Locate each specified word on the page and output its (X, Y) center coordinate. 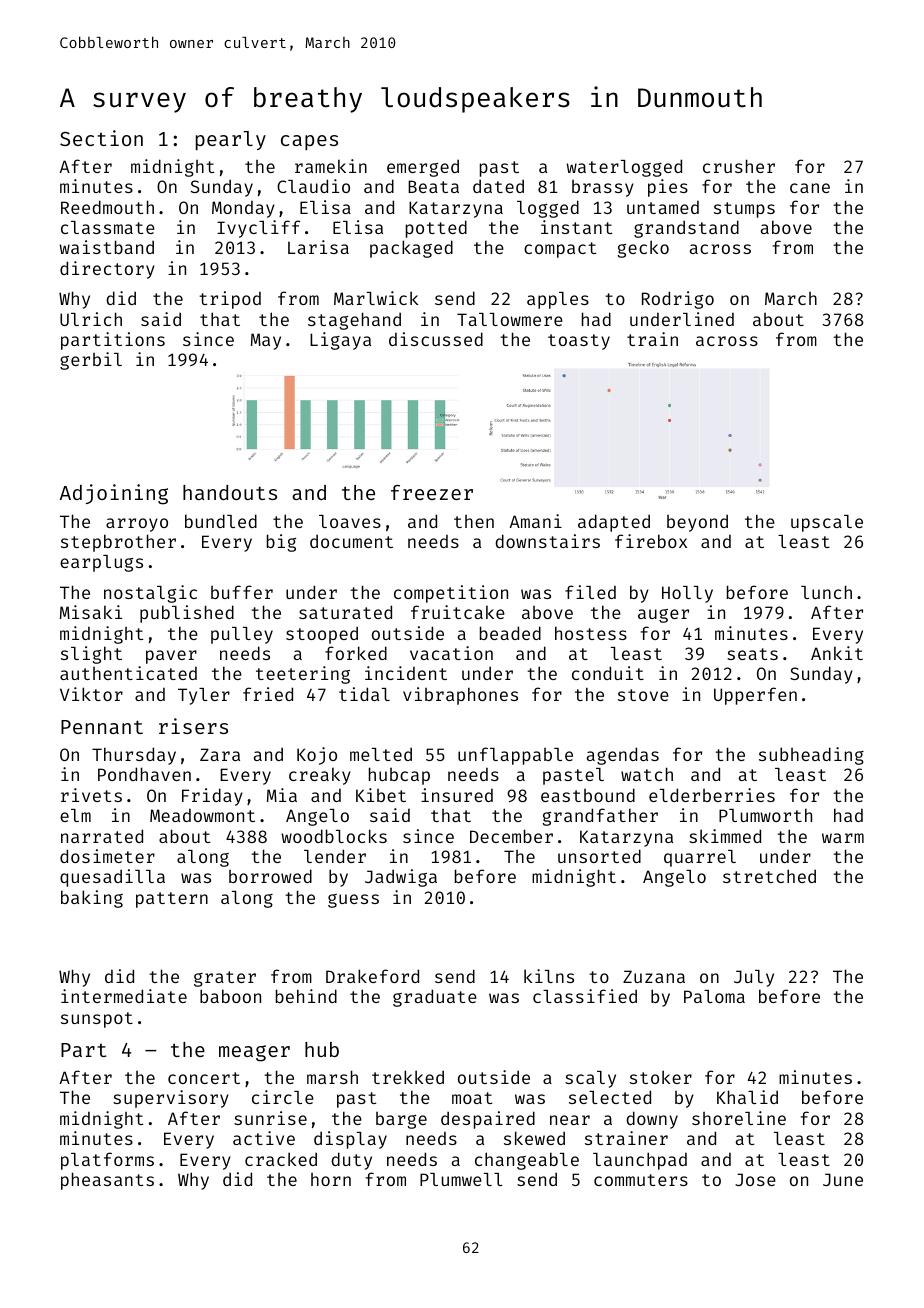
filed (590, 592)
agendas (623, 756)
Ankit (837, 653)
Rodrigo (678, 300)
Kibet (381, 795)
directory (107, 270)
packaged (411, 249)
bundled (221, 521)
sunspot (97, 1020)
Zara (220, 754)
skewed (534, 1138)
